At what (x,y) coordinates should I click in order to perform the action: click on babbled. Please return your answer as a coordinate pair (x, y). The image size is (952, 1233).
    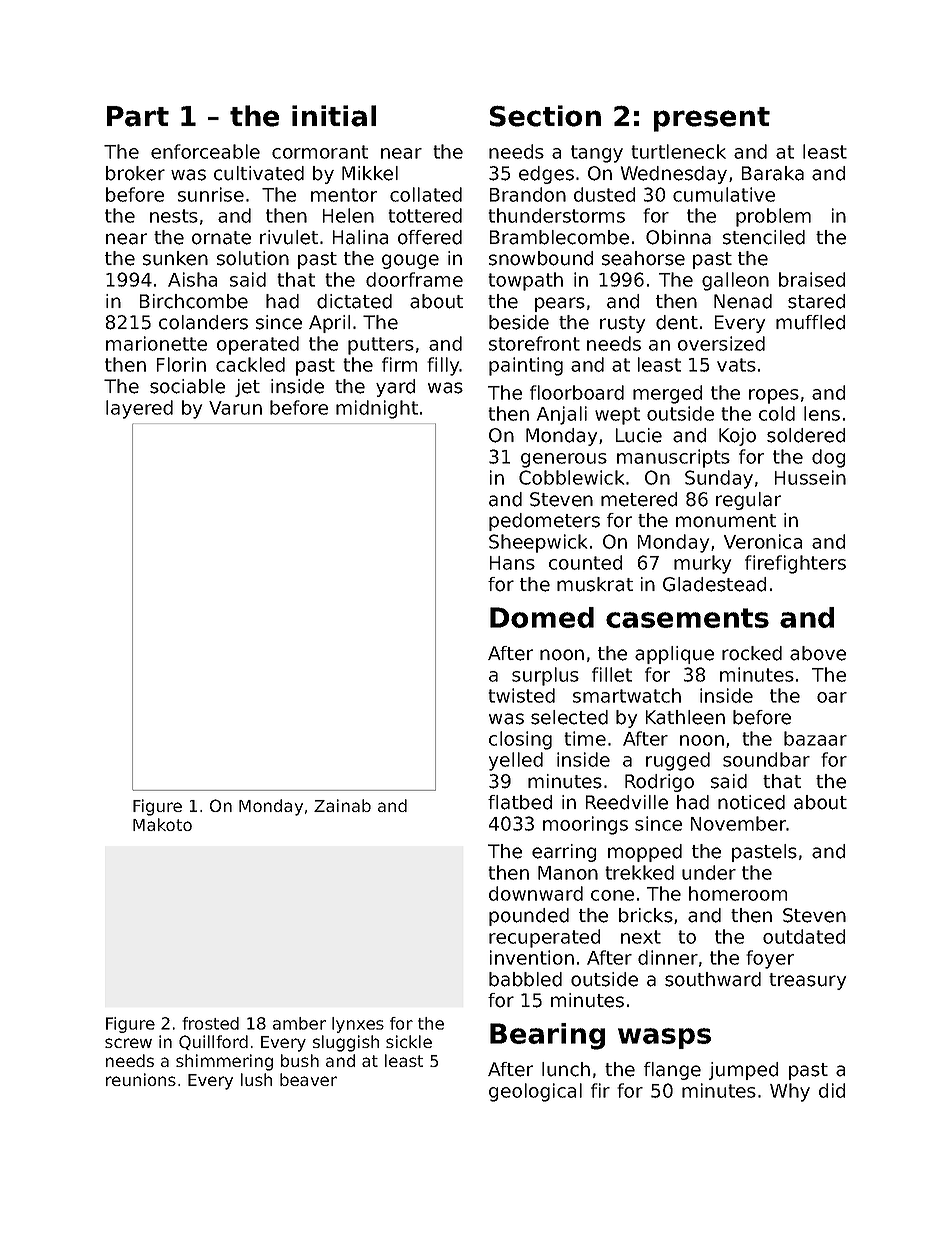
    Looking at the image, I should click on (525, 979).
